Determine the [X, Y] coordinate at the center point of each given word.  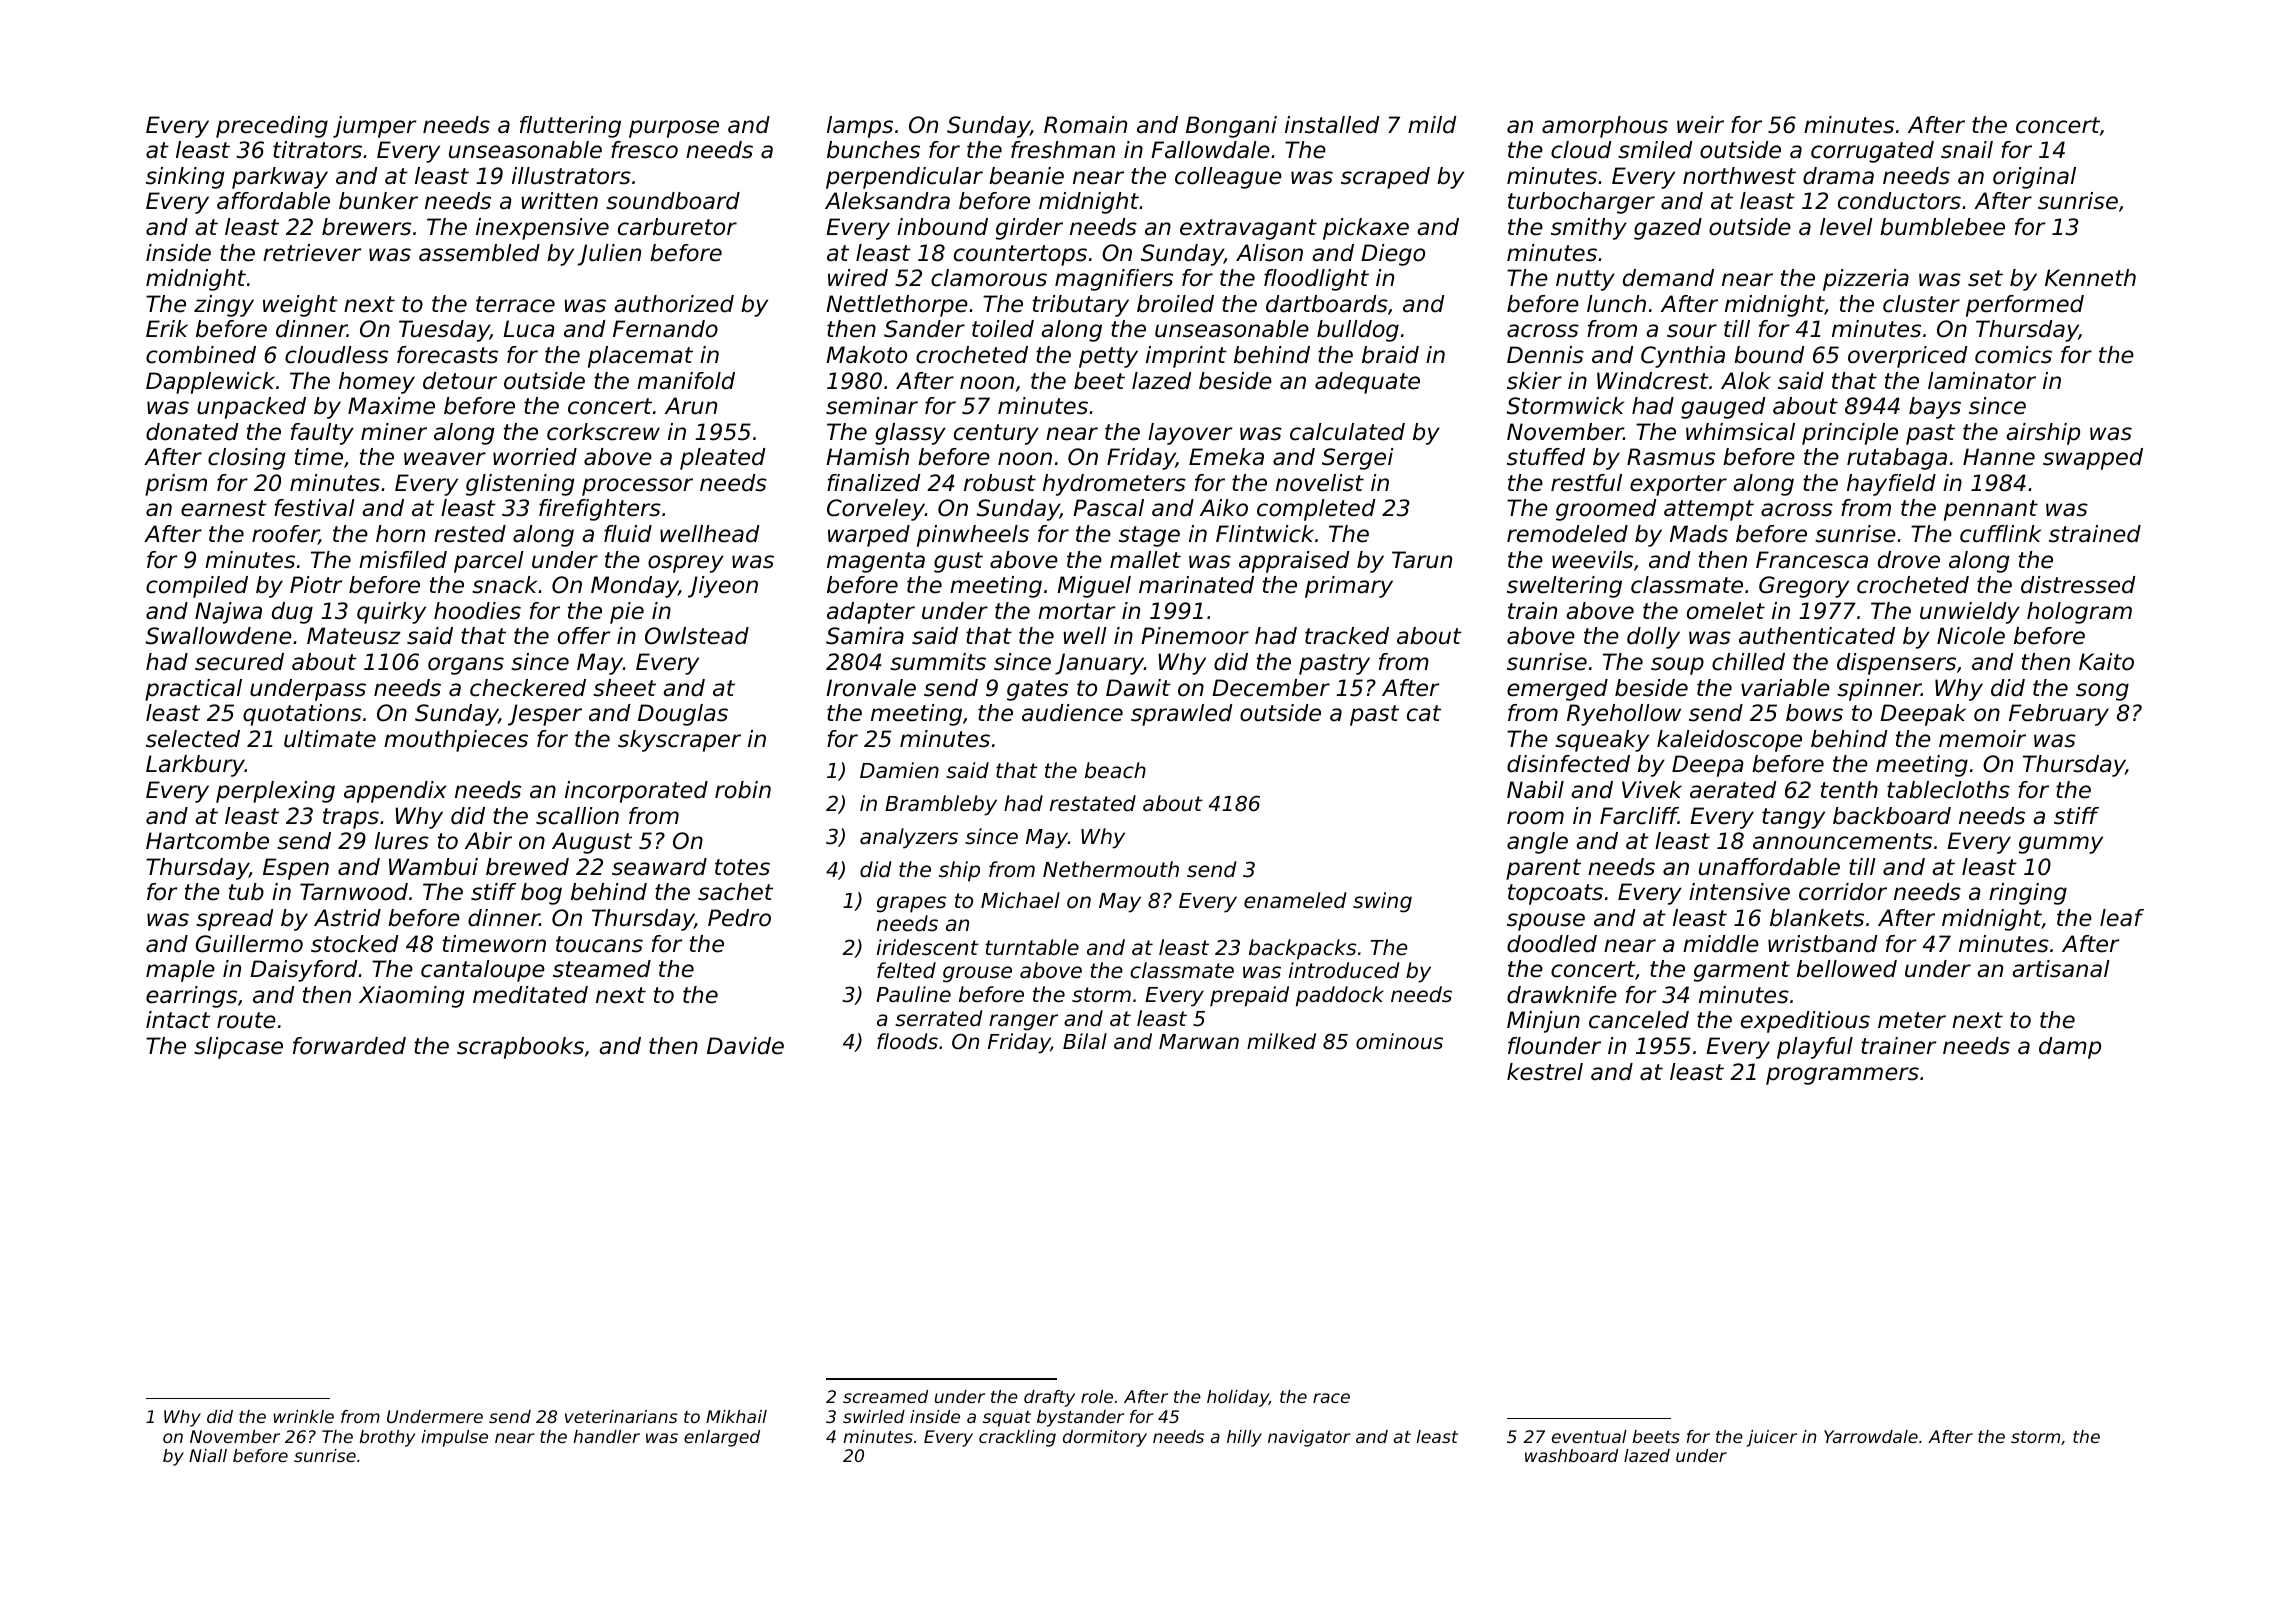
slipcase [238, 1048]
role [1097, 1396]
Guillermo [249, 944]
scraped [1385, 178]
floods [907, 1041]
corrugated [1872, 152]
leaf [2122, 918]
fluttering [570, 127]
